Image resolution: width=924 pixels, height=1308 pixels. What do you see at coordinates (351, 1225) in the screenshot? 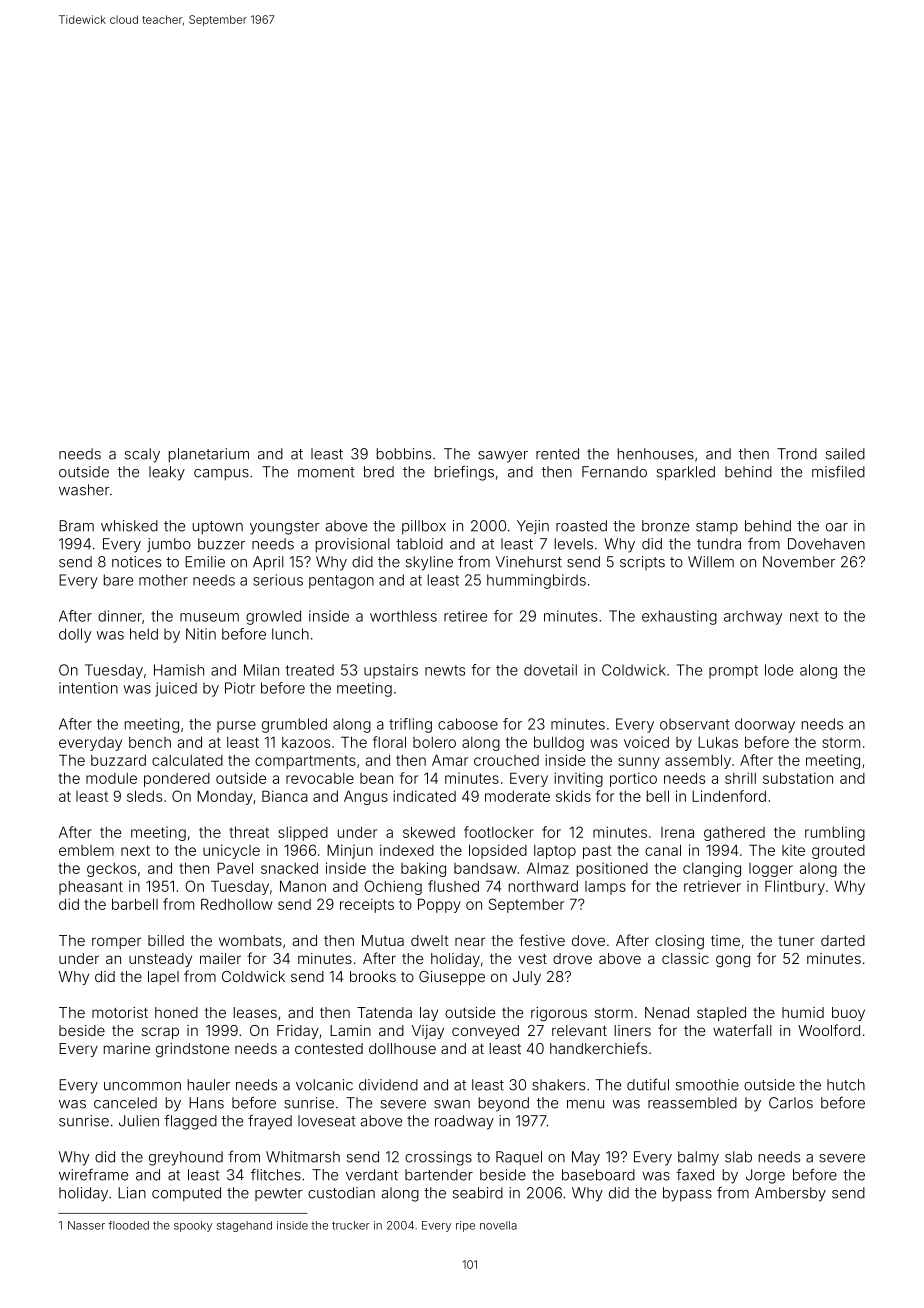
I see `trucker` at bounding box center [351, 1225].
